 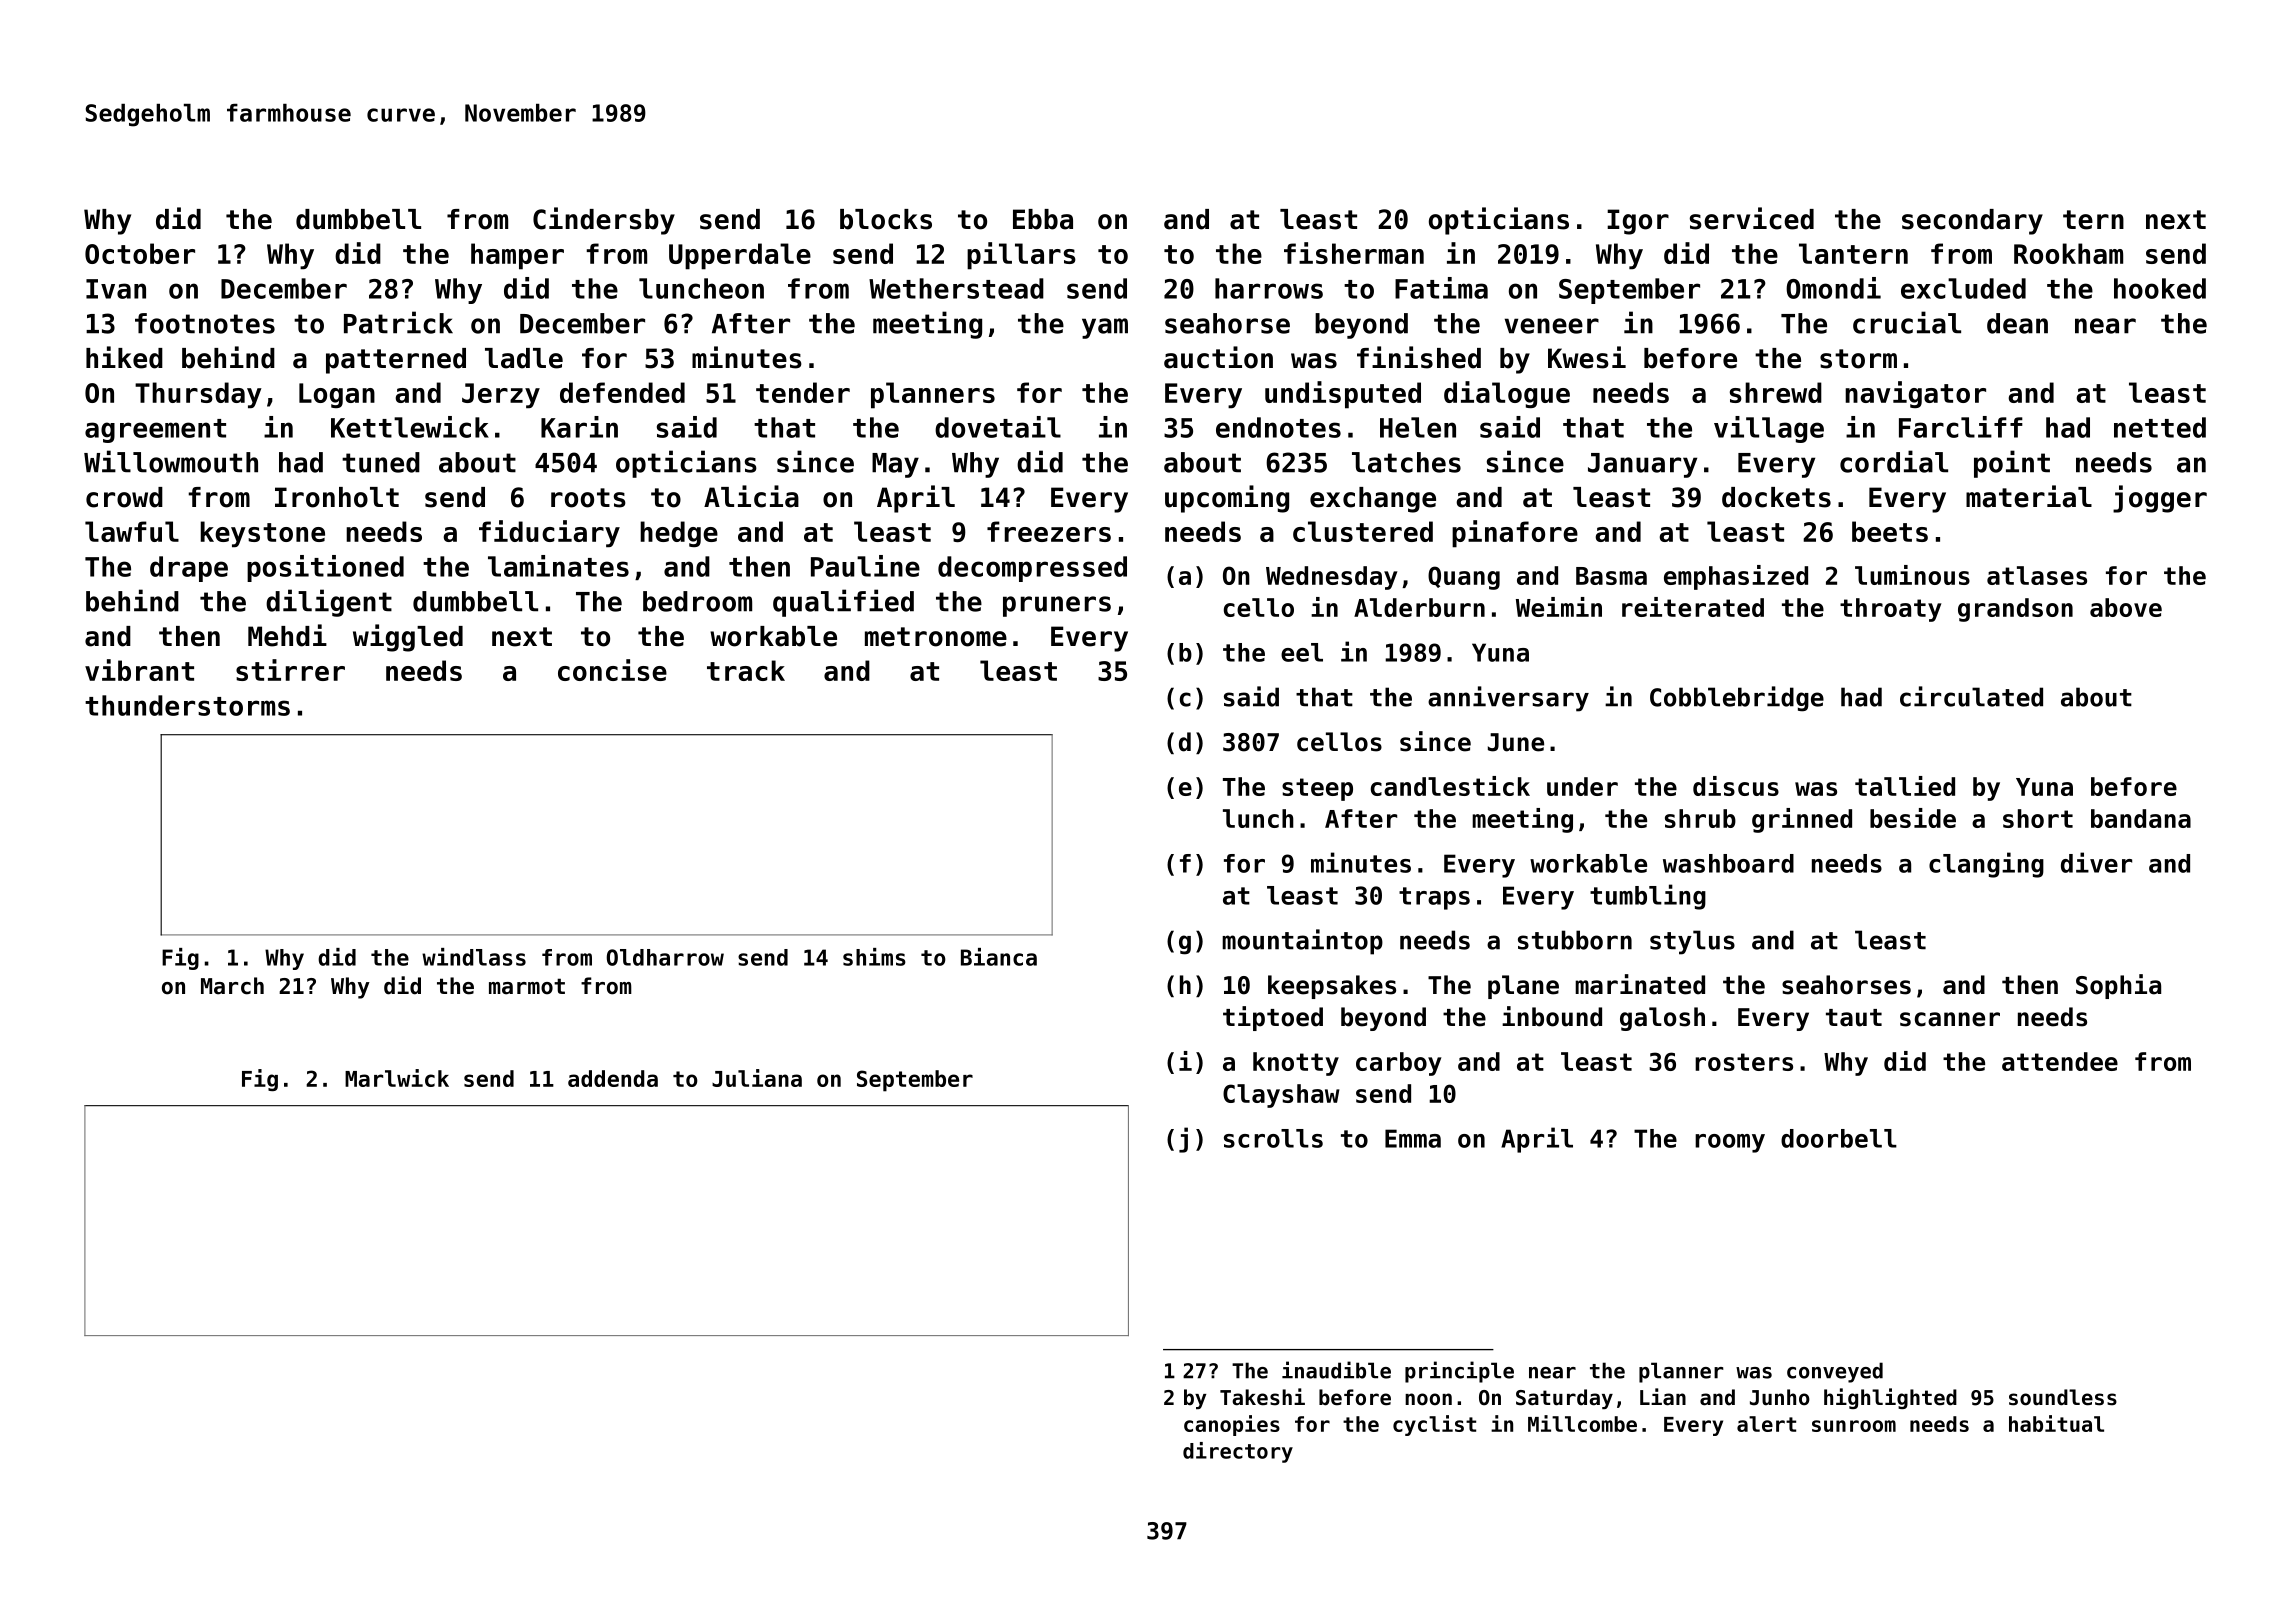 I want to click on Takeshi, so click(x=1262, y=1397).
